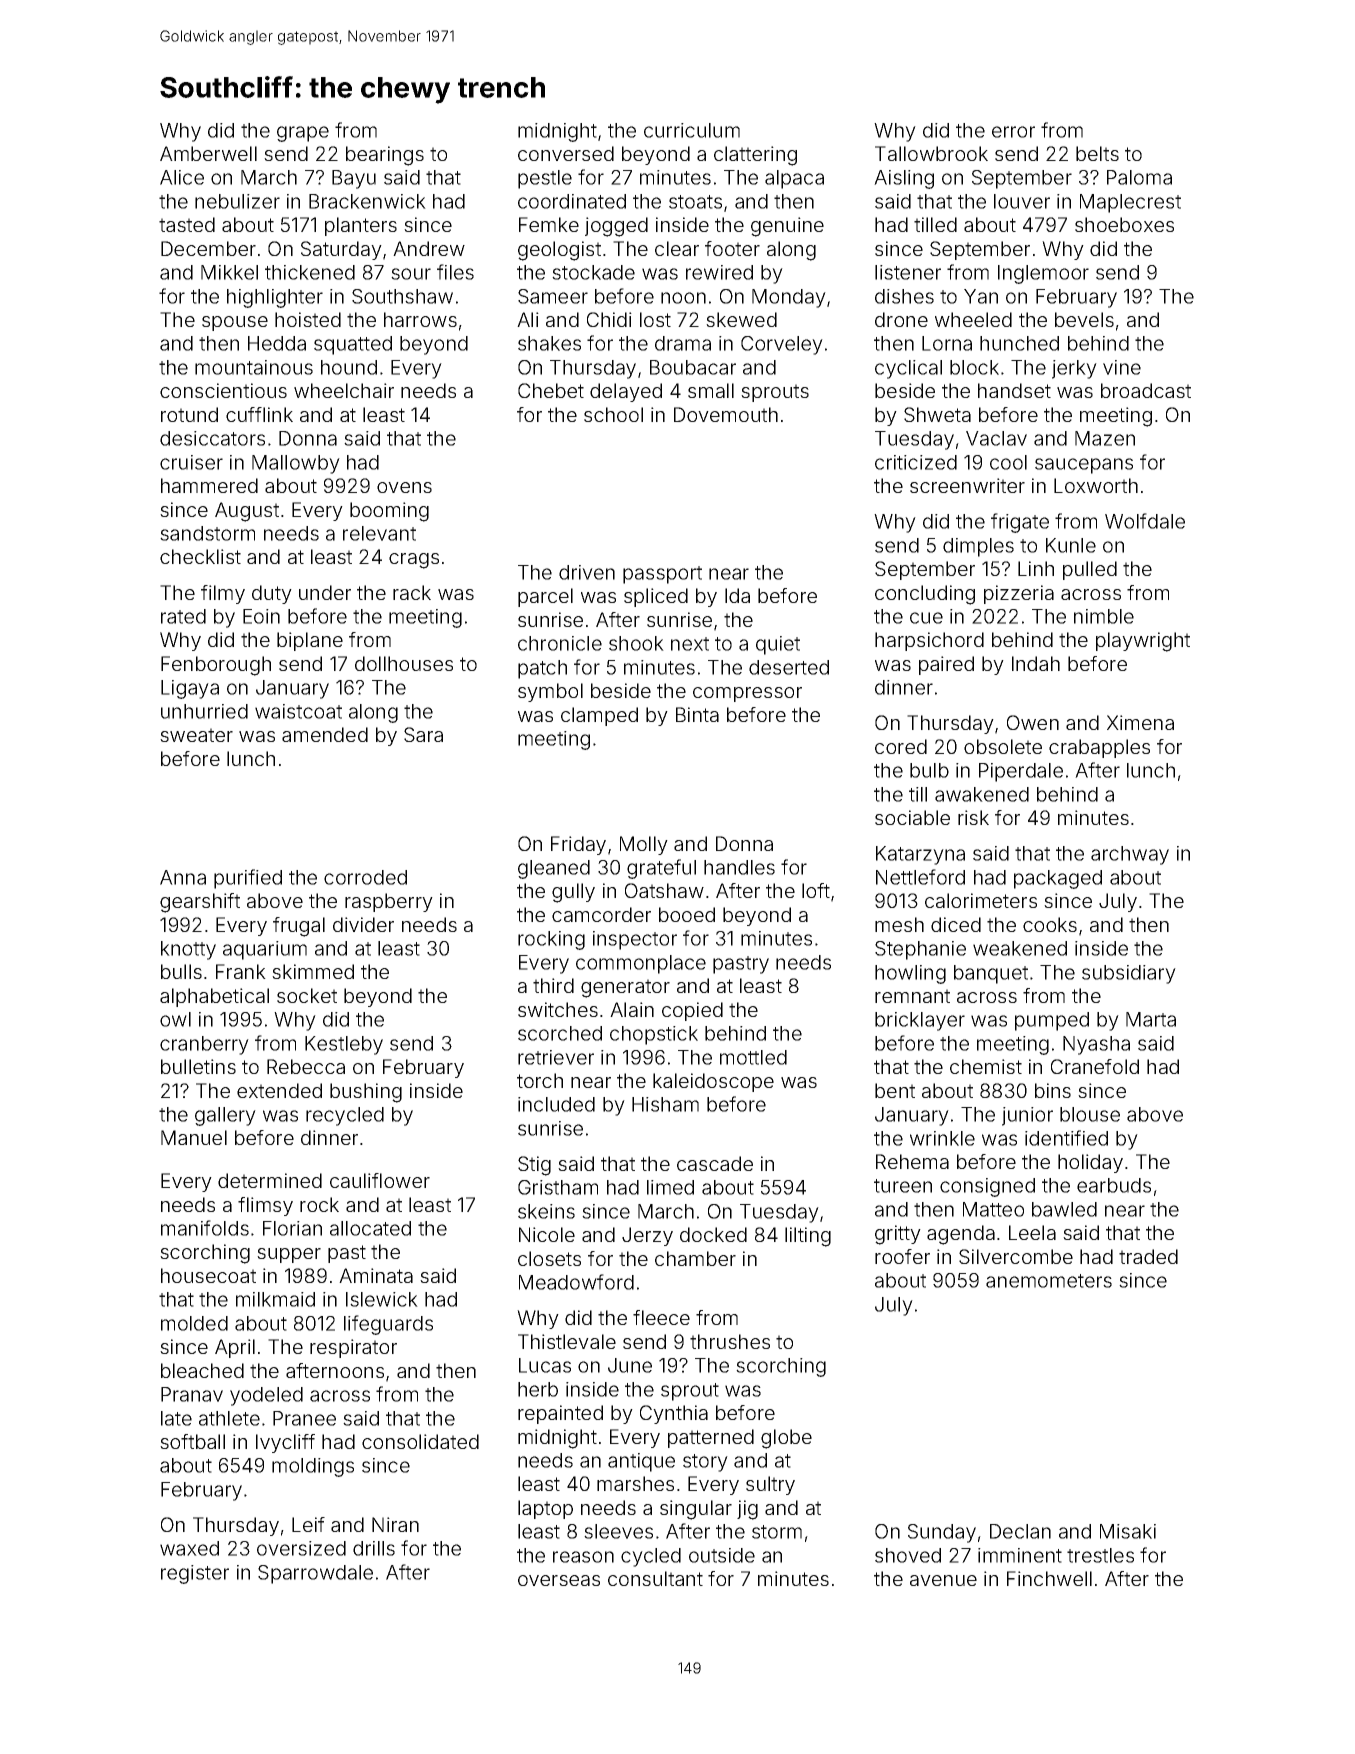 This screenshot has width=1355, height=1754. What do you see at coordinates (1013, 132) in the screenshot?
I see `error` at bounding box center [1013, 132].
